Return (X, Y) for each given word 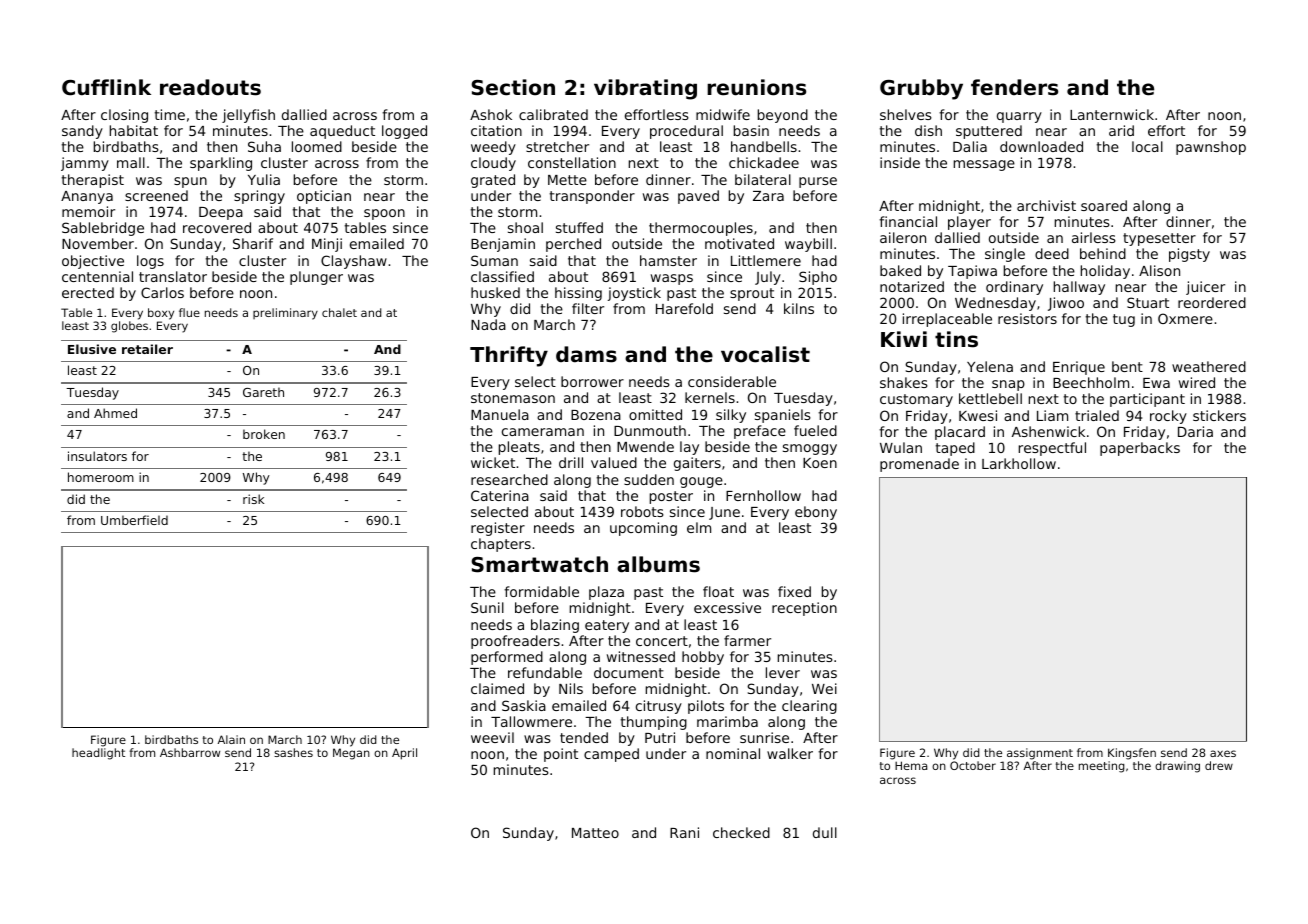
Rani (684, 832)
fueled (815, 430)
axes (1223, 753)
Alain (231, 739)
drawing (1177, 767)
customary (916, 400)
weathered (1209, 366)
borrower (592, 381)
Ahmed (115, 413)
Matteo (595, 833)
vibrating (645, 89)
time (170, 114)
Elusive (92, 349)
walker (790, 753)
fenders (1014, 87)
